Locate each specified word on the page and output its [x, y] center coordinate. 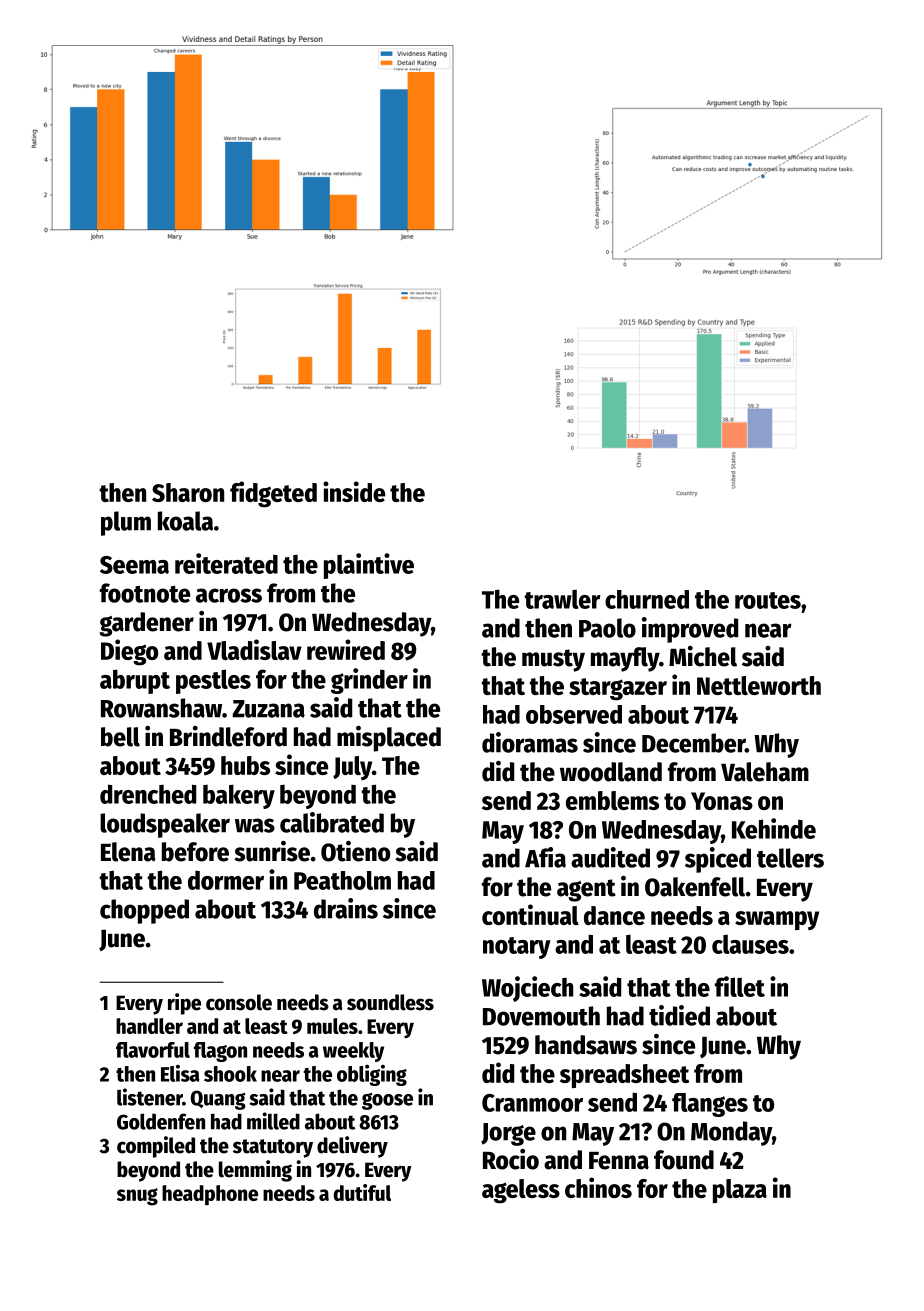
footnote [145, 593]
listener [150, 1097]
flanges [710, 1105]
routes [768, 600]
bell [120, 737]
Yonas [722, 801]
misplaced [389, 739]
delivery [352, 1147]
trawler [562, 599]
